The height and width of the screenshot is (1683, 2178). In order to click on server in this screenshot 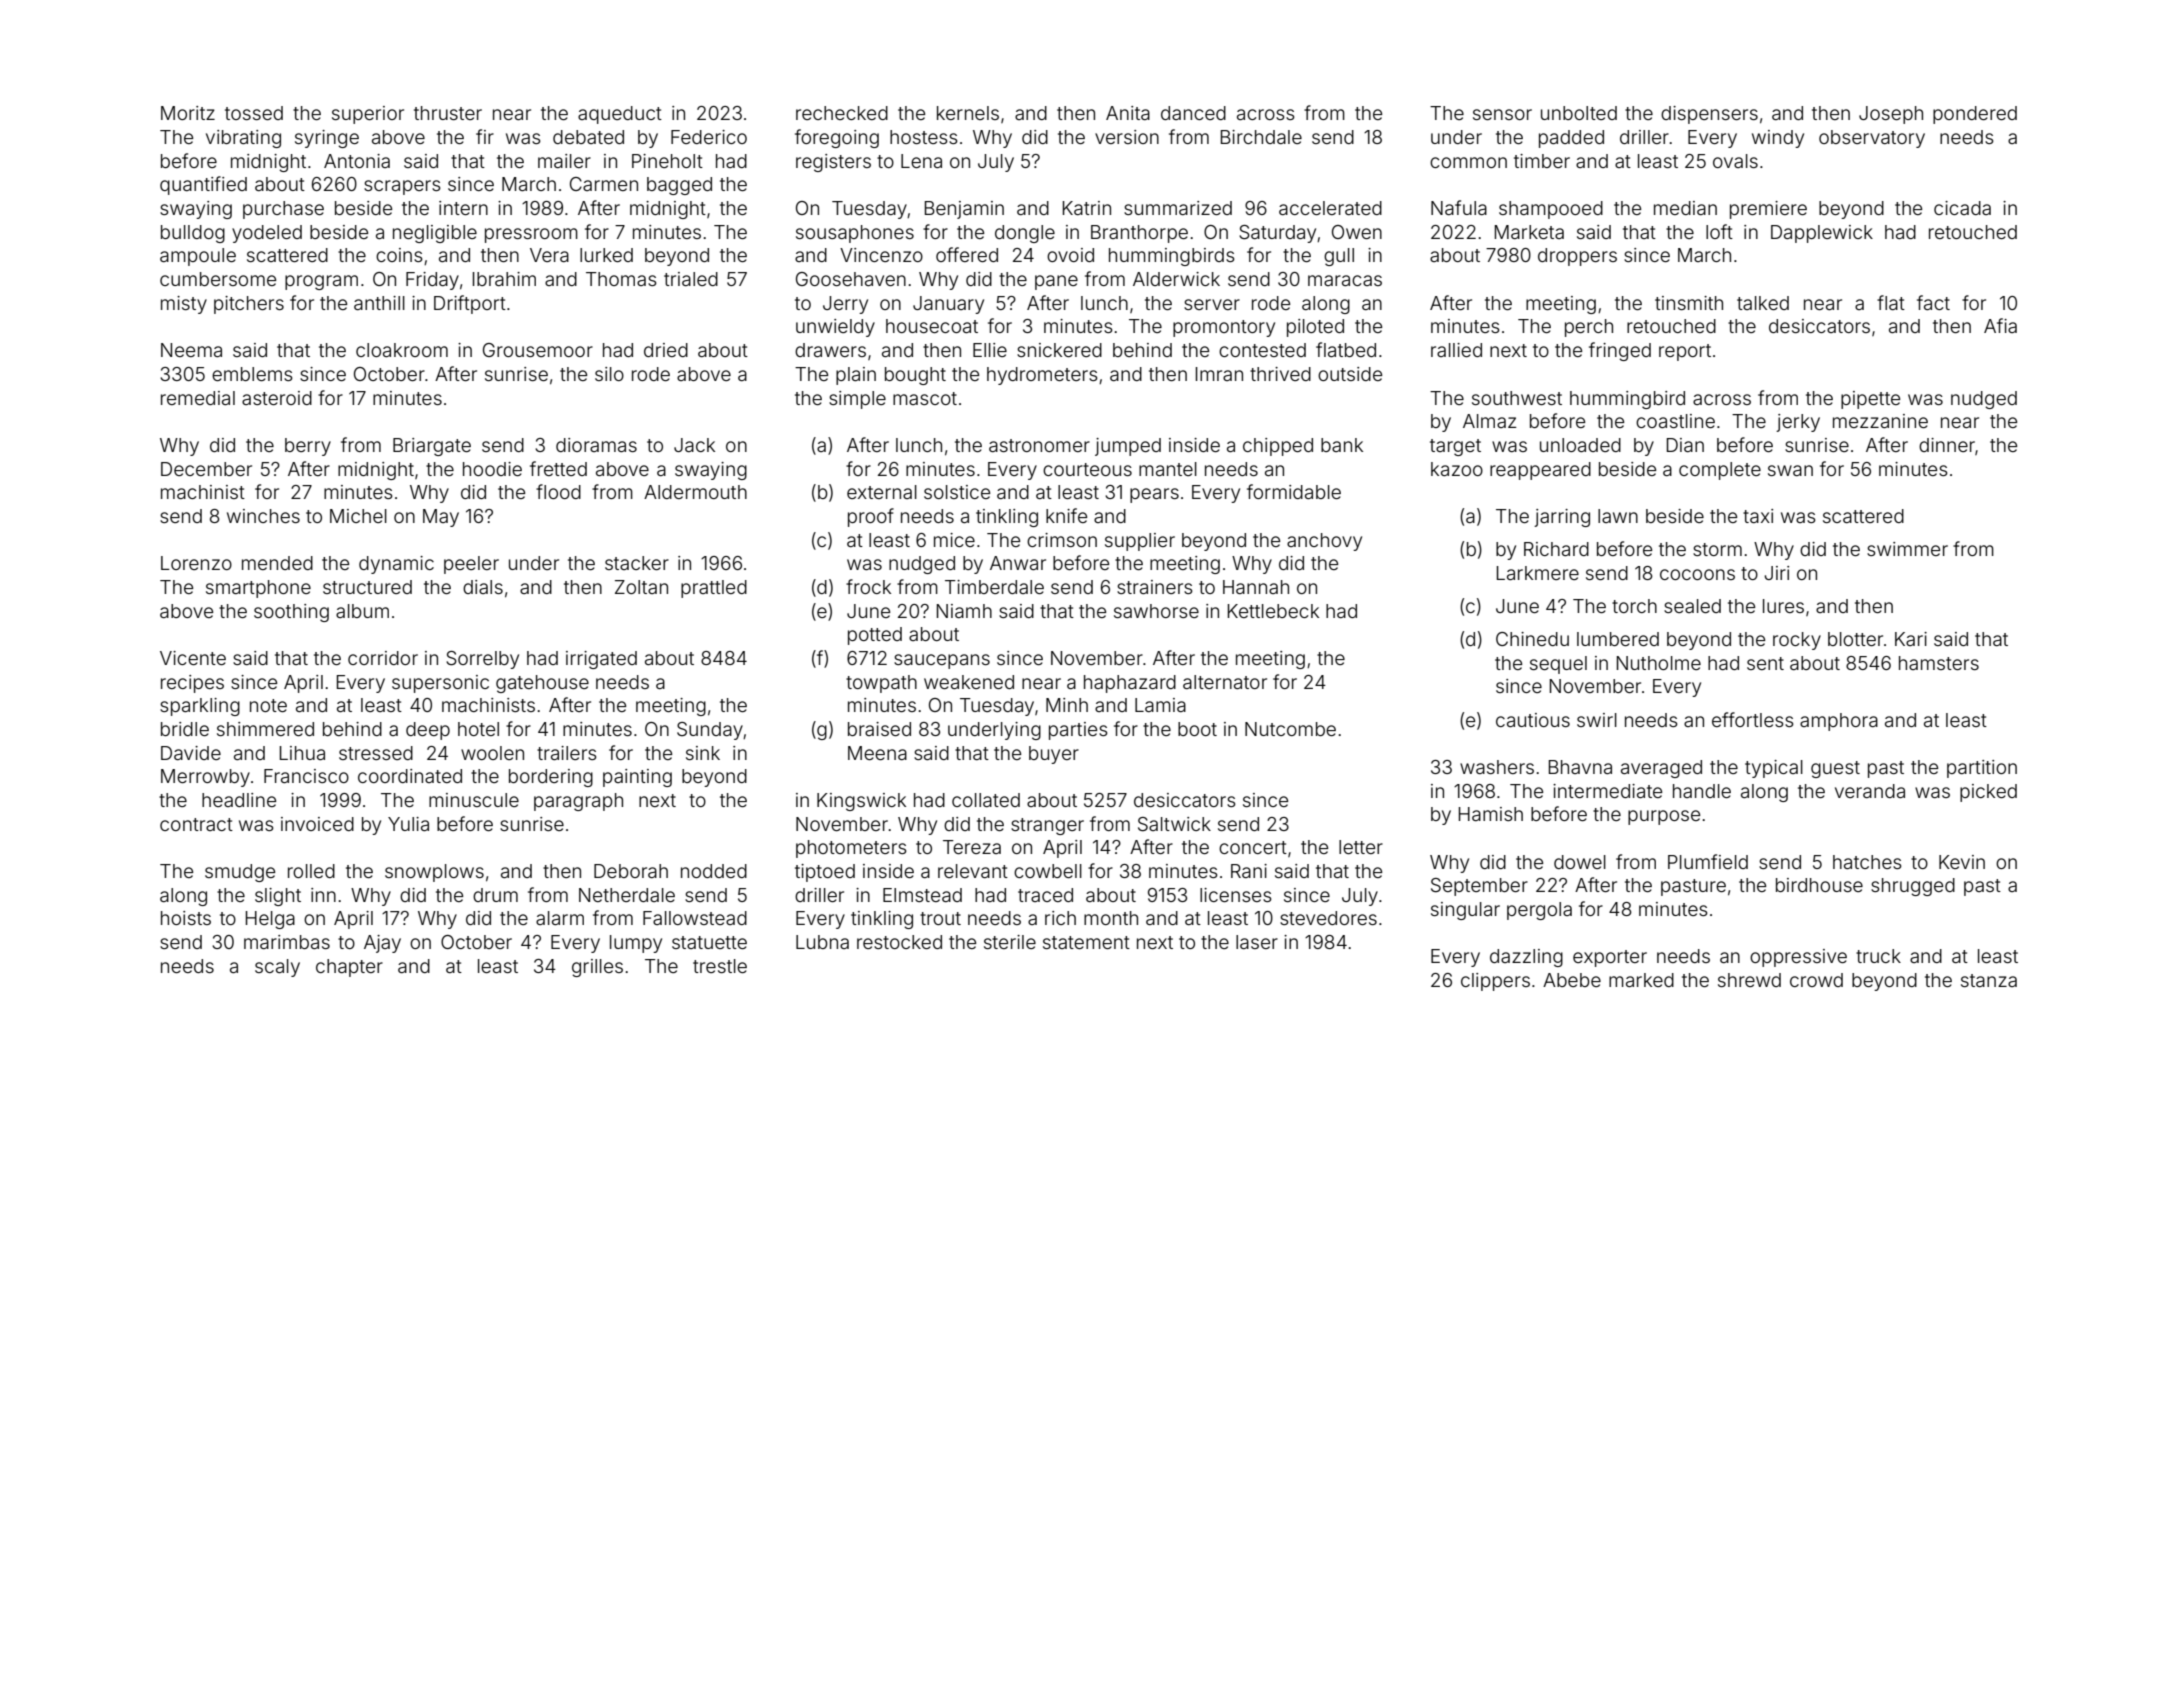, I will do `click(1212, 304)`.
